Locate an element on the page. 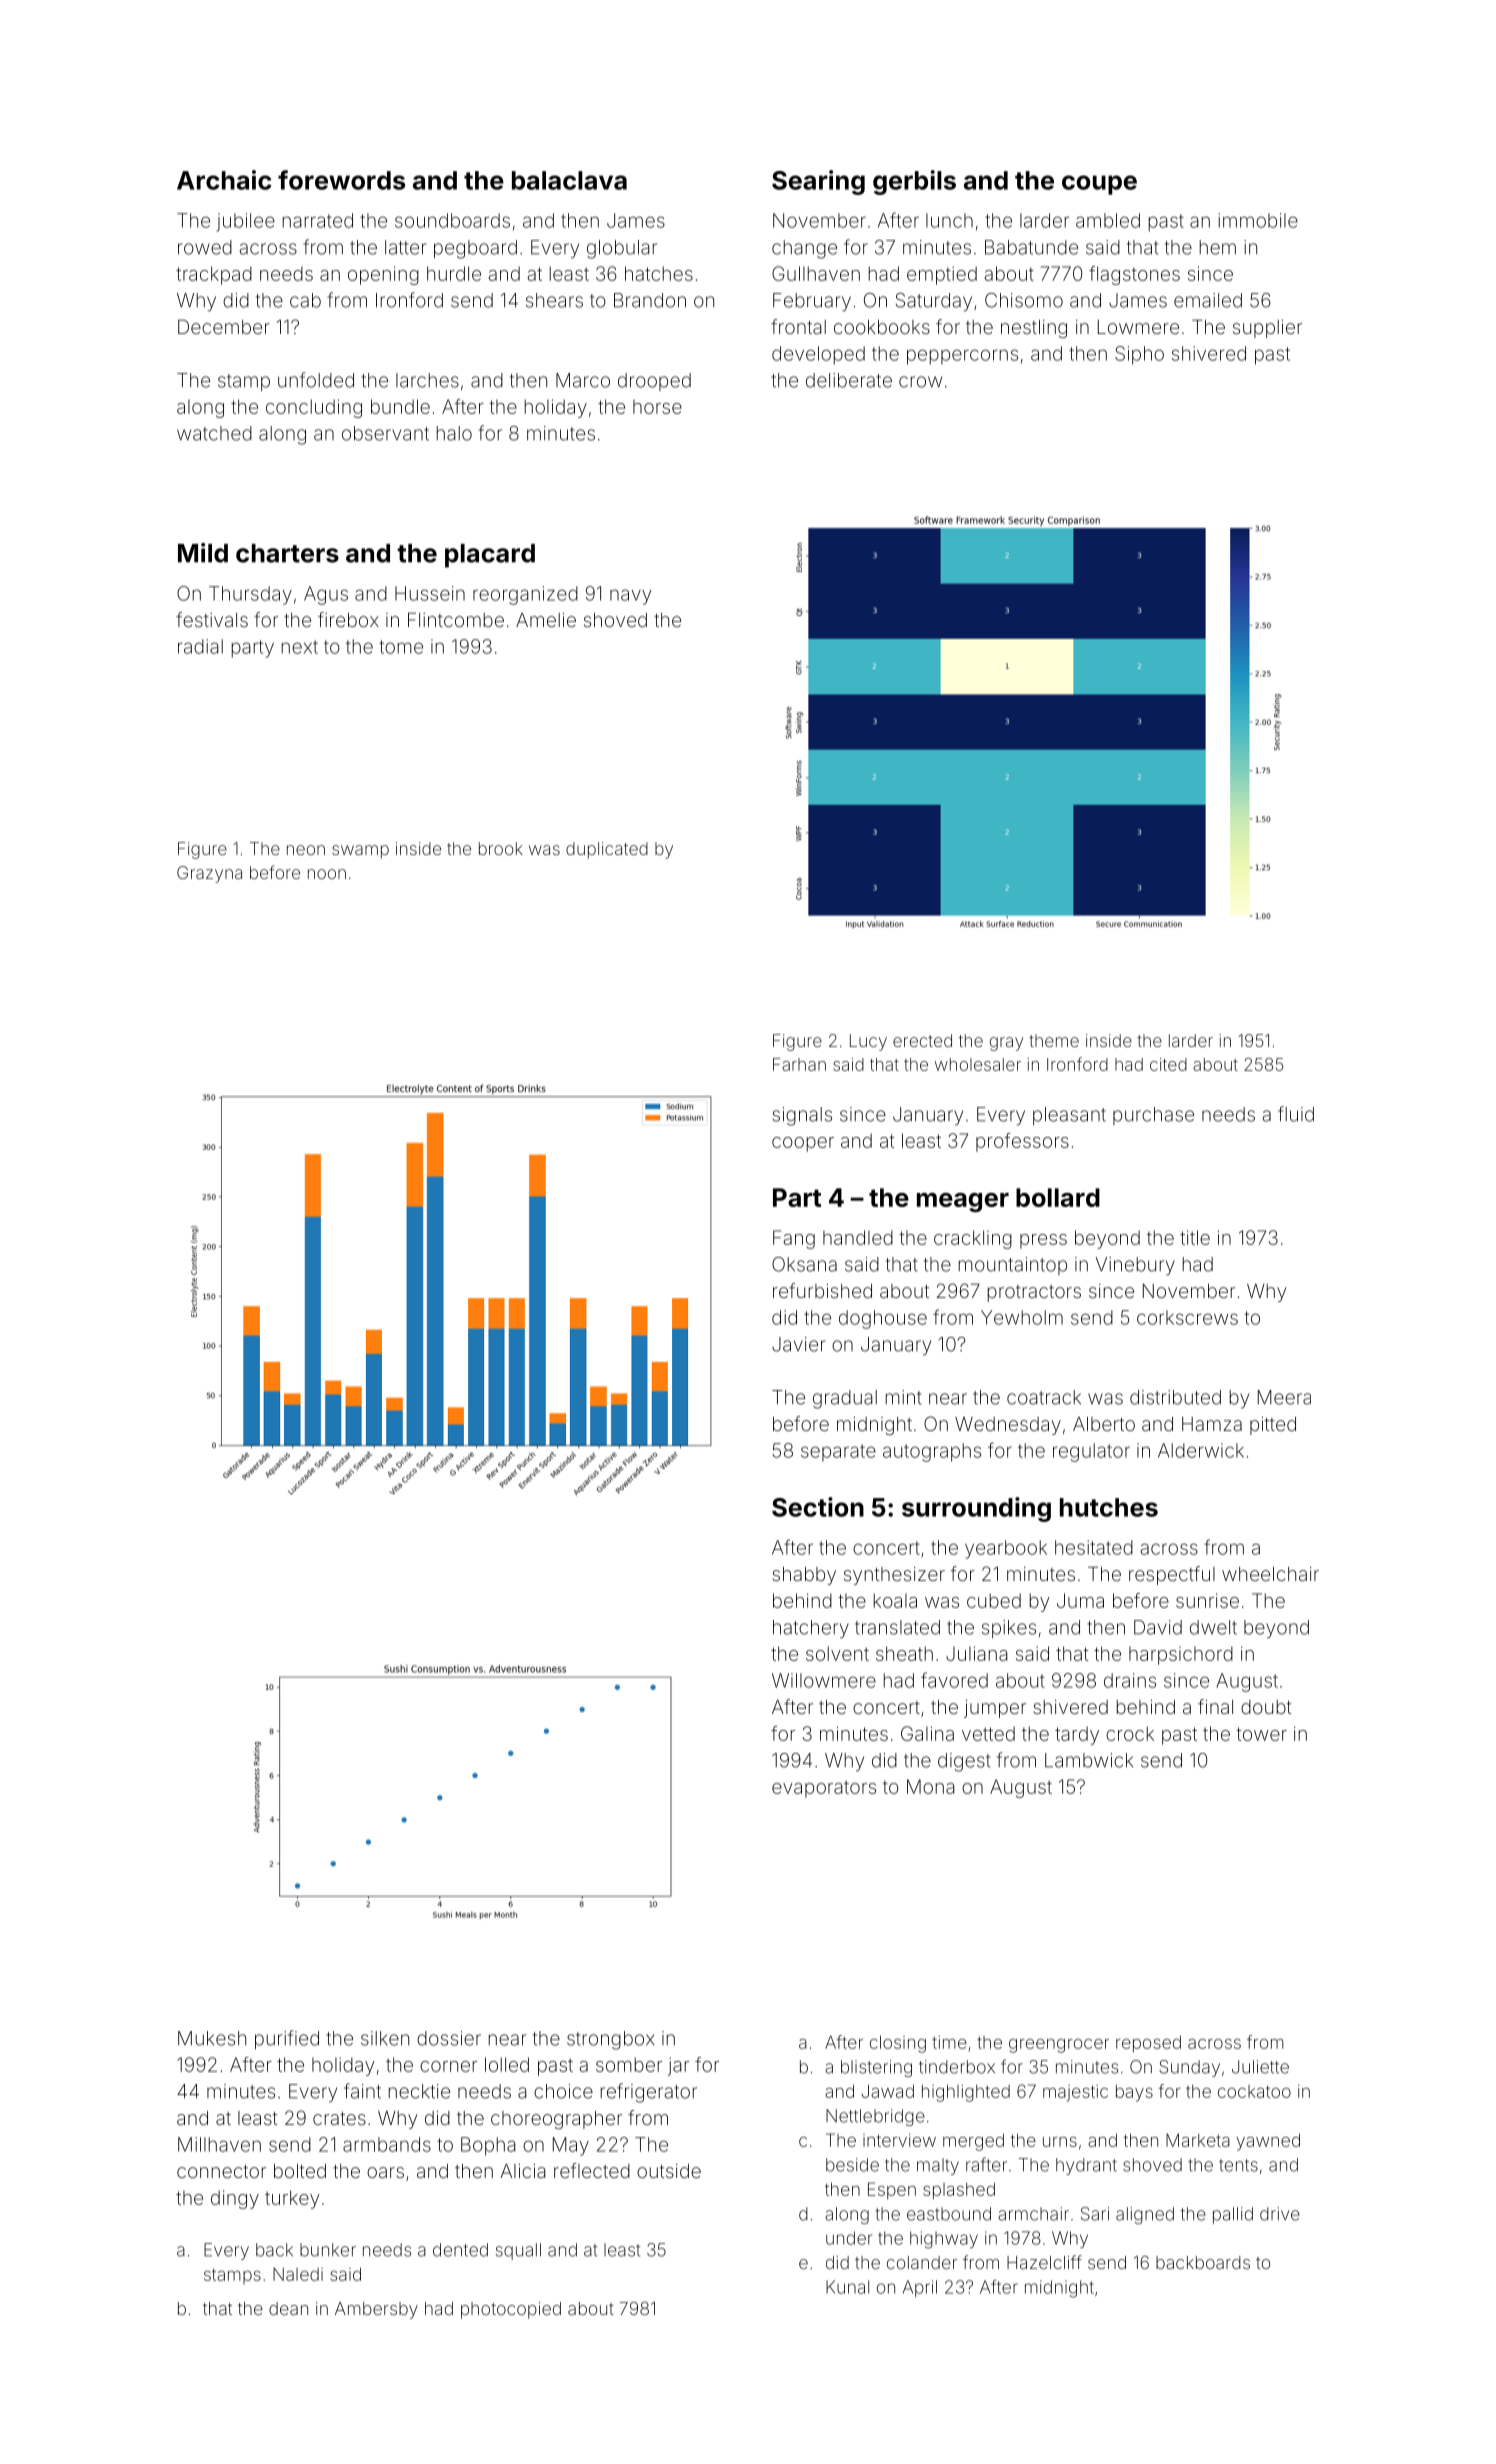 The height and width of the image is (2464, 1496). tower is located at coordinates (1261, 1734).
